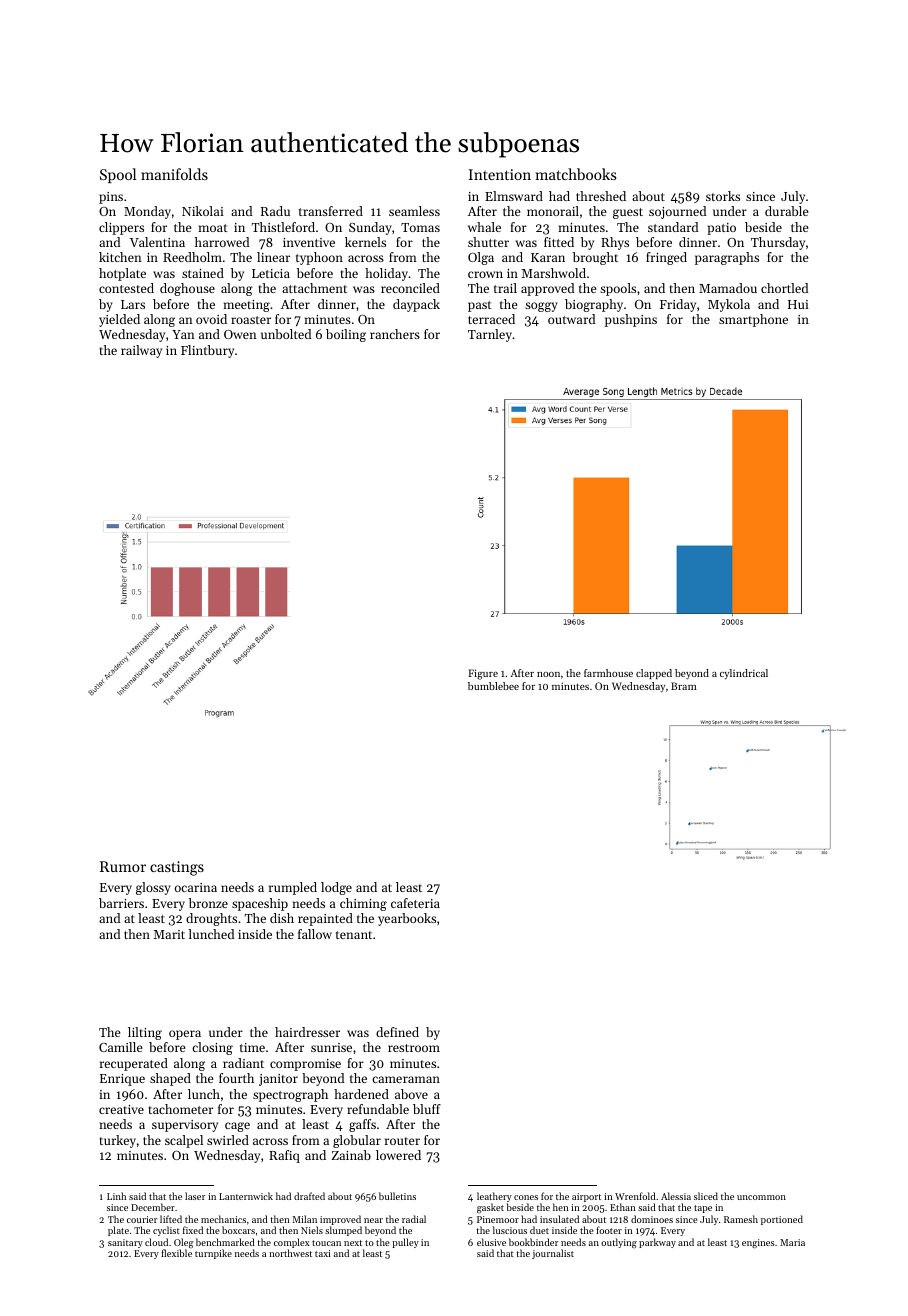 Image resolution: width=908 pixels, height=1316 pixels. What do you see at coordinates (744, 674) in the screenshot?
I see `cylindrical` at bounding box center [744, 674].
